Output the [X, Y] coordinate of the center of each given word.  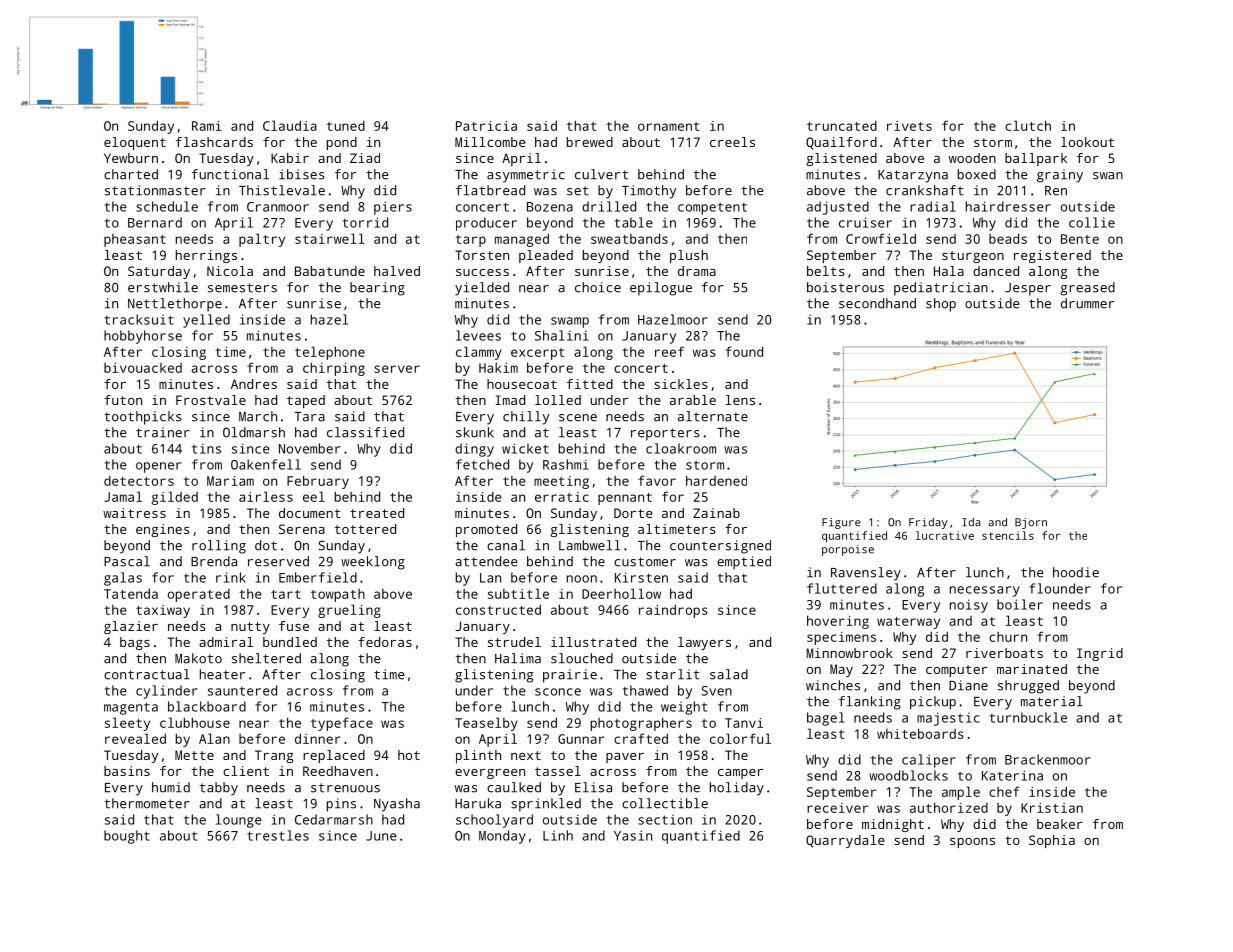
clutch [1028, 125]
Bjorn [1031, 523]
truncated [842, 126]
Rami [207, 126]
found [744, 351]
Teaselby [486, 724]
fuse [294, 626]
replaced [334, 756]
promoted [486, 530]
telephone [330, 353]
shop [941, 305]
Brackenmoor [1048, 759]
